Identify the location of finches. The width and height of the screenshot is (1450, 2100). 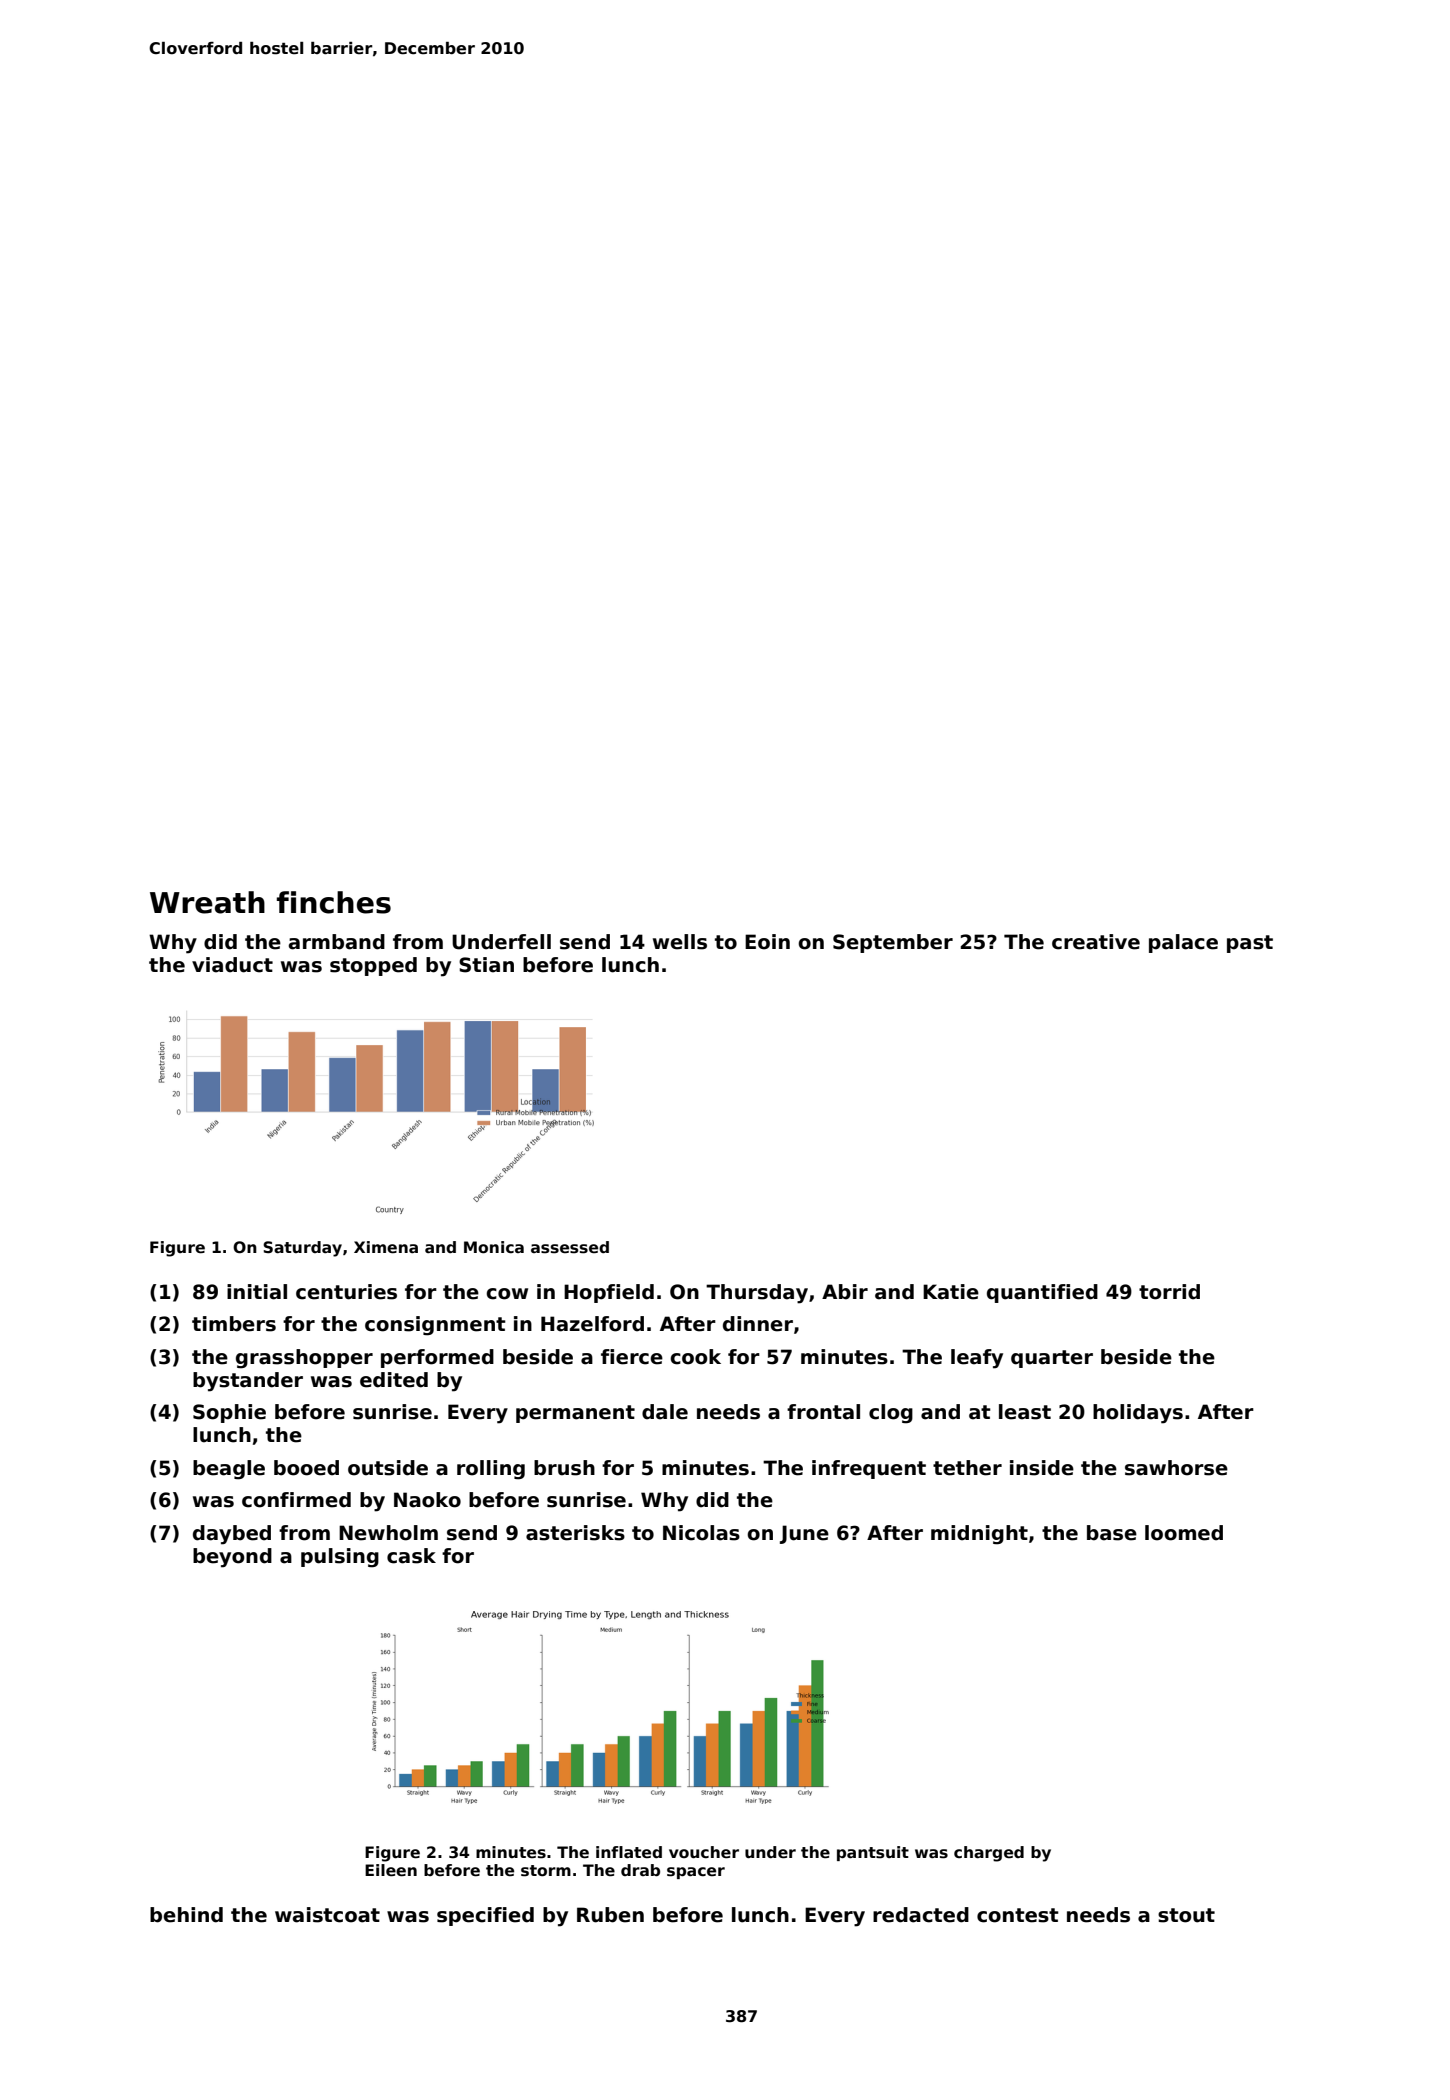
(334, 902).
